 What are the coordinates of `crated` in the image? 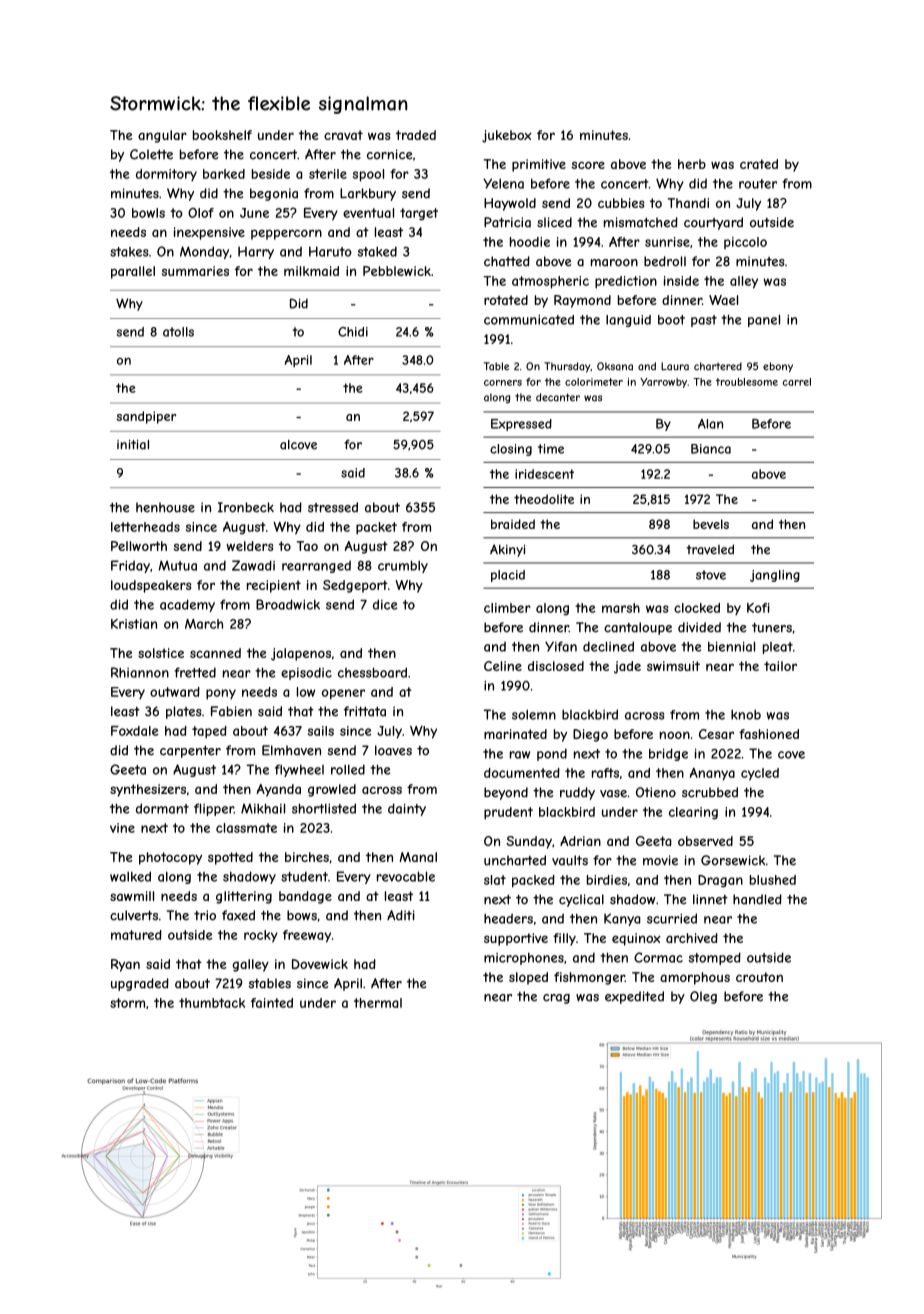 It's located at (759, 164).
